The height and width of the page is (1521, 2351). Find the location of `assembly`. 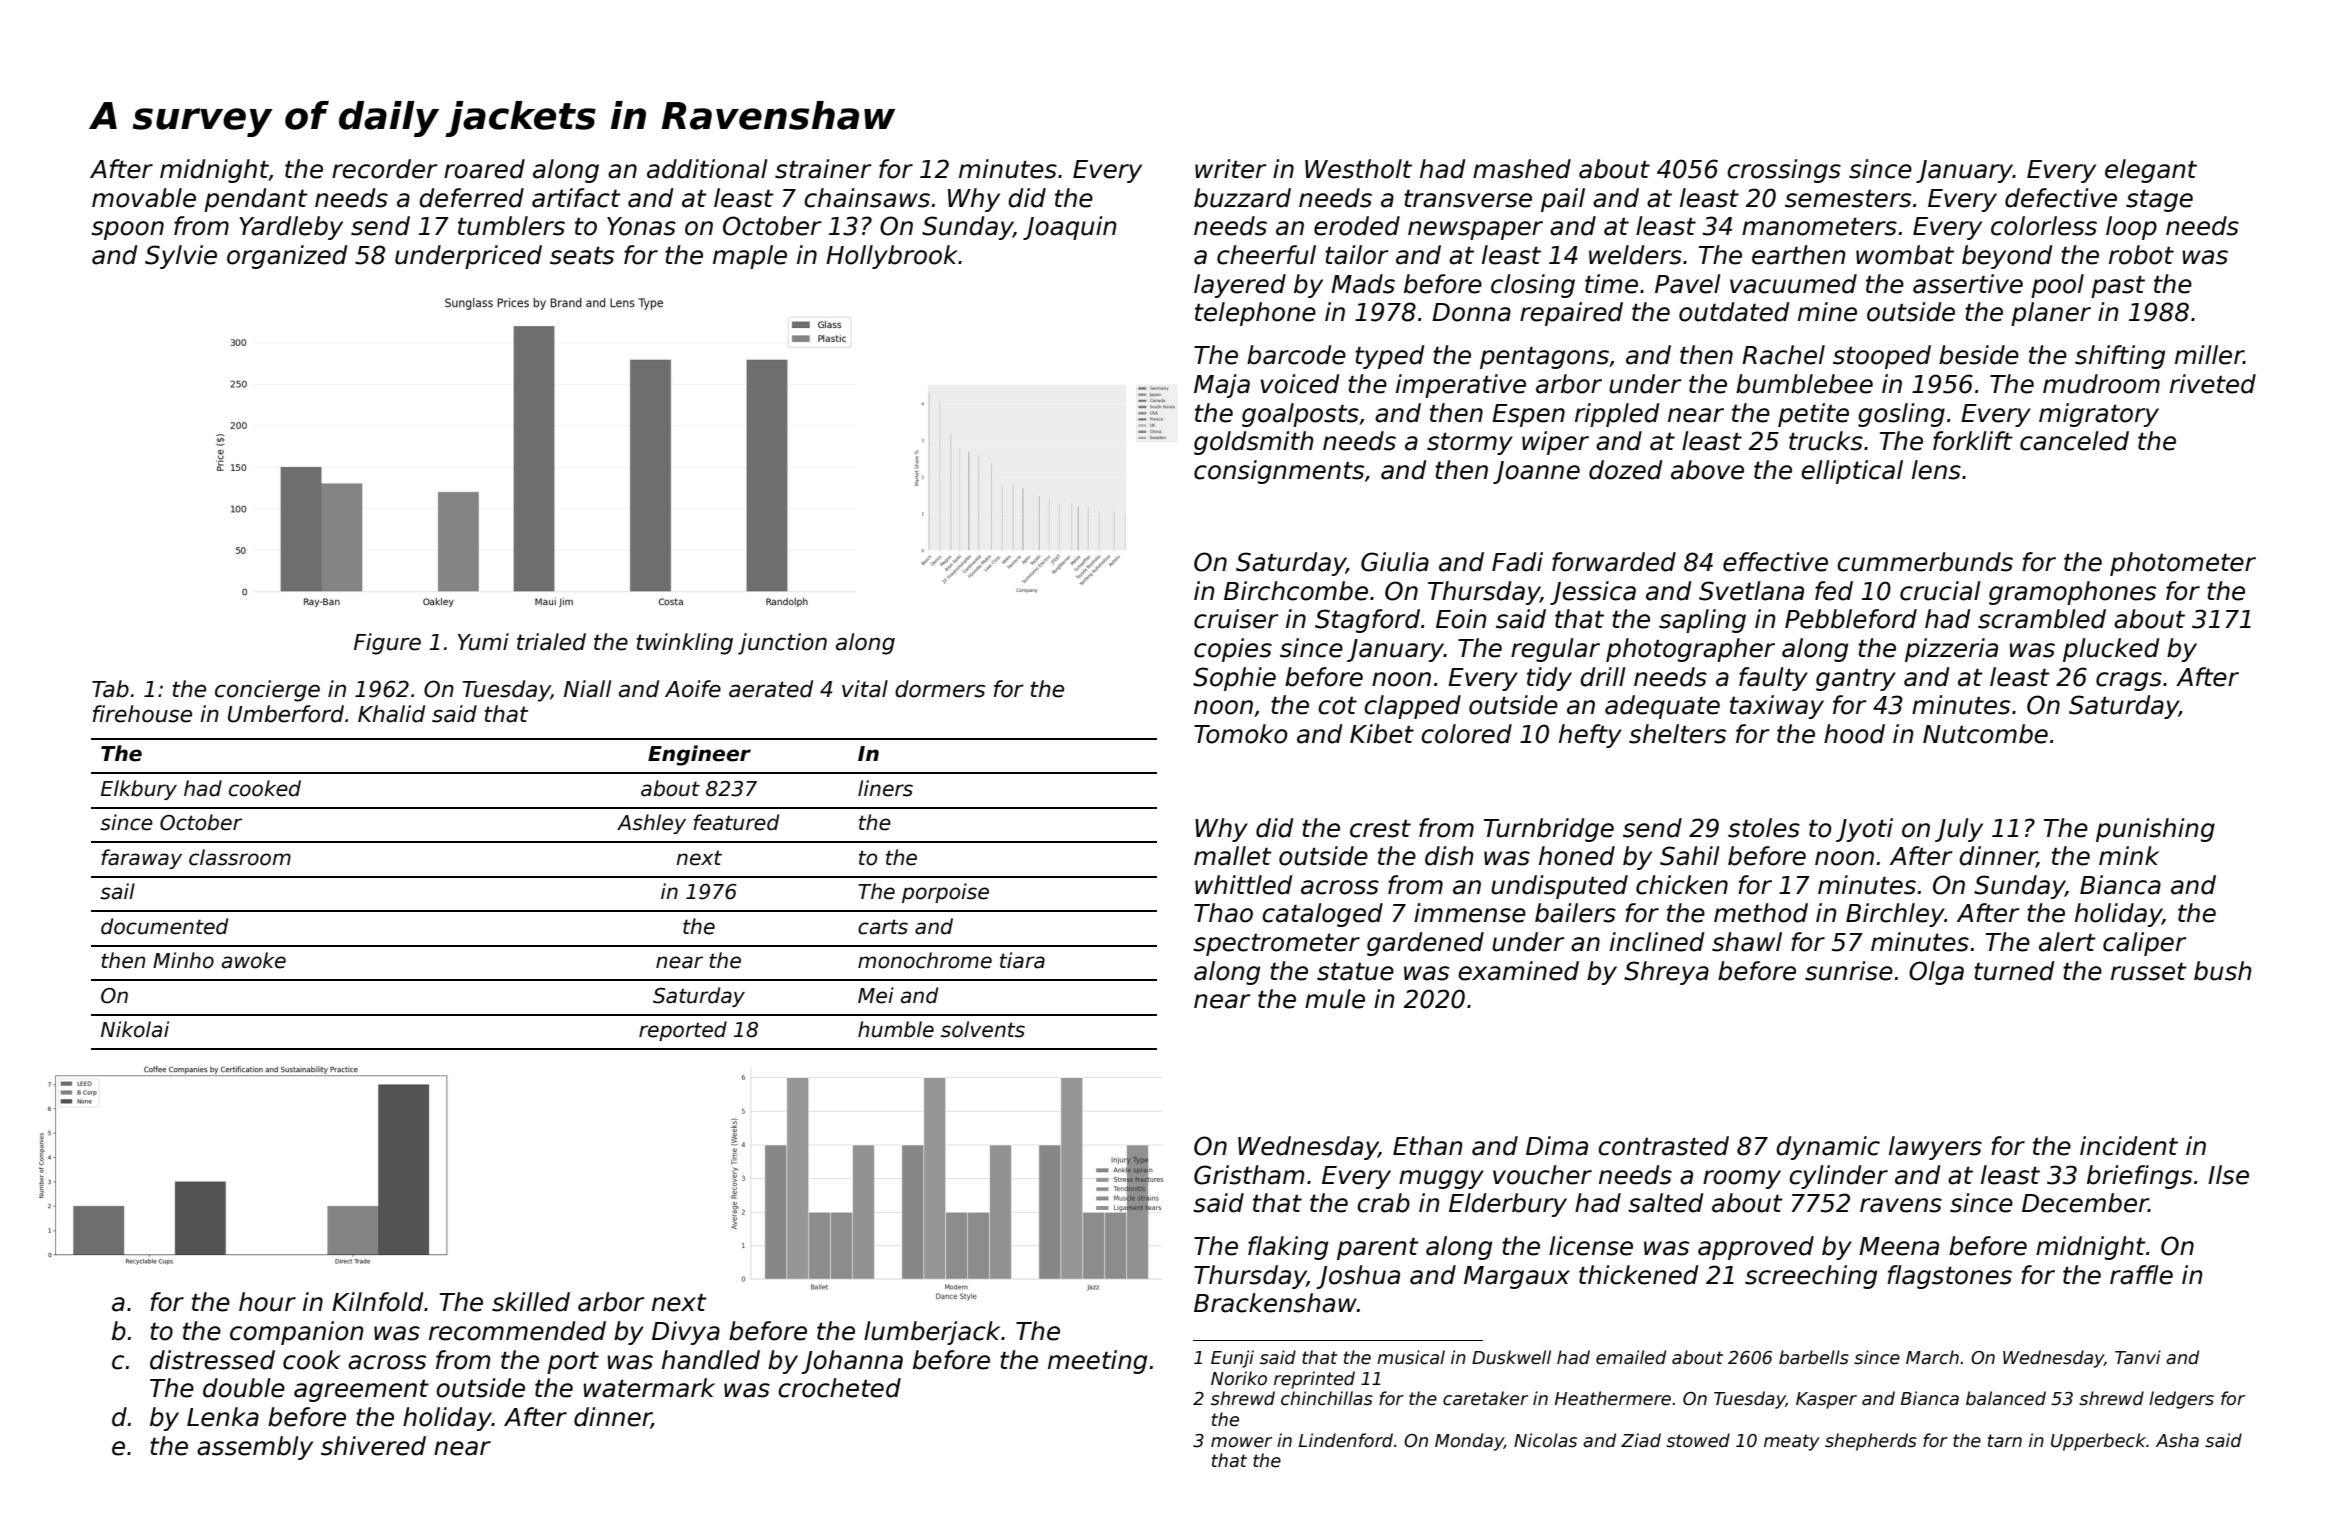

assembly is located at coordinates (255, 1448).
